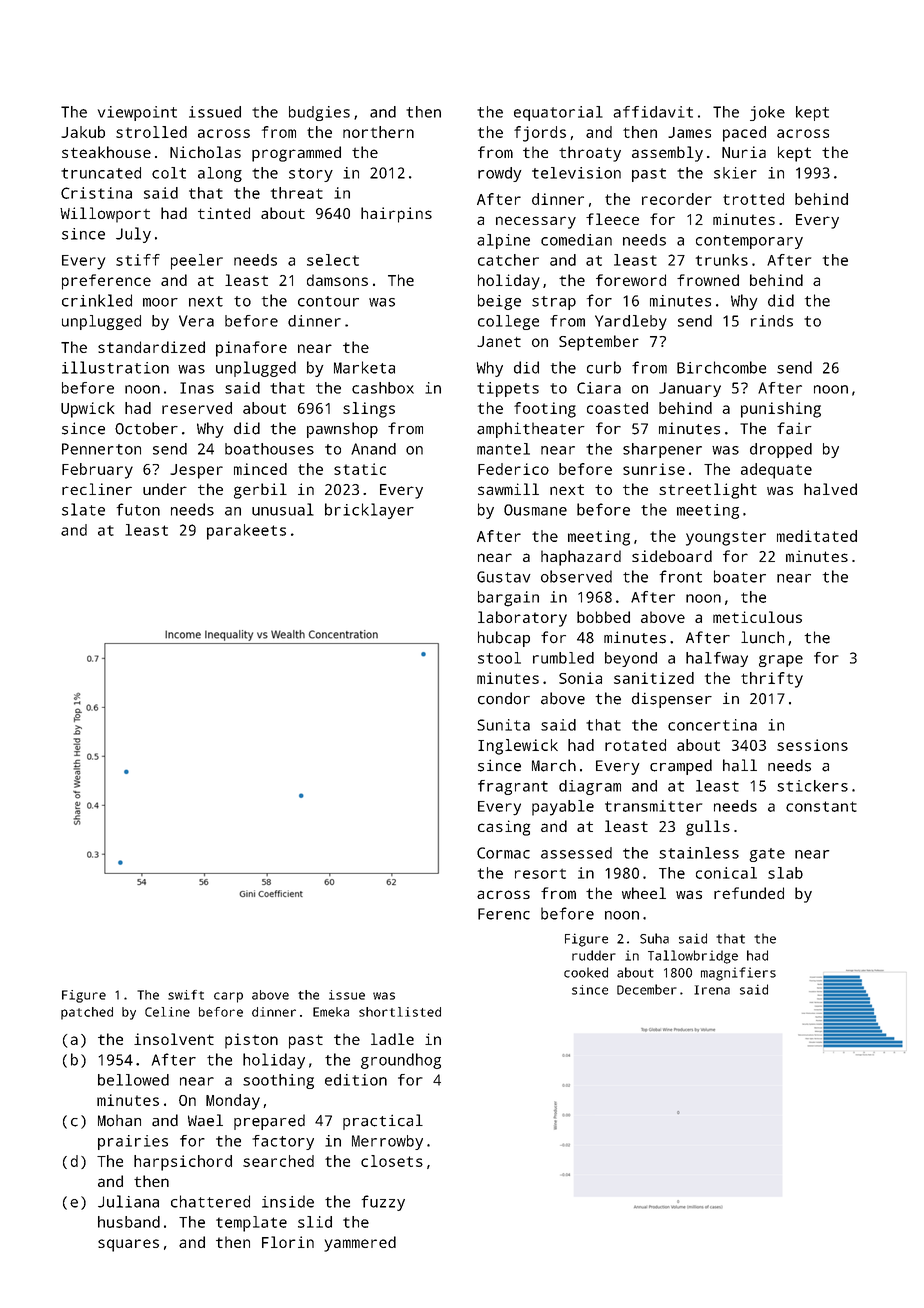 This page has height=1308, width=924. Describe the element at coordinates (708, 280) in the page. I see `frowned` at that location.
